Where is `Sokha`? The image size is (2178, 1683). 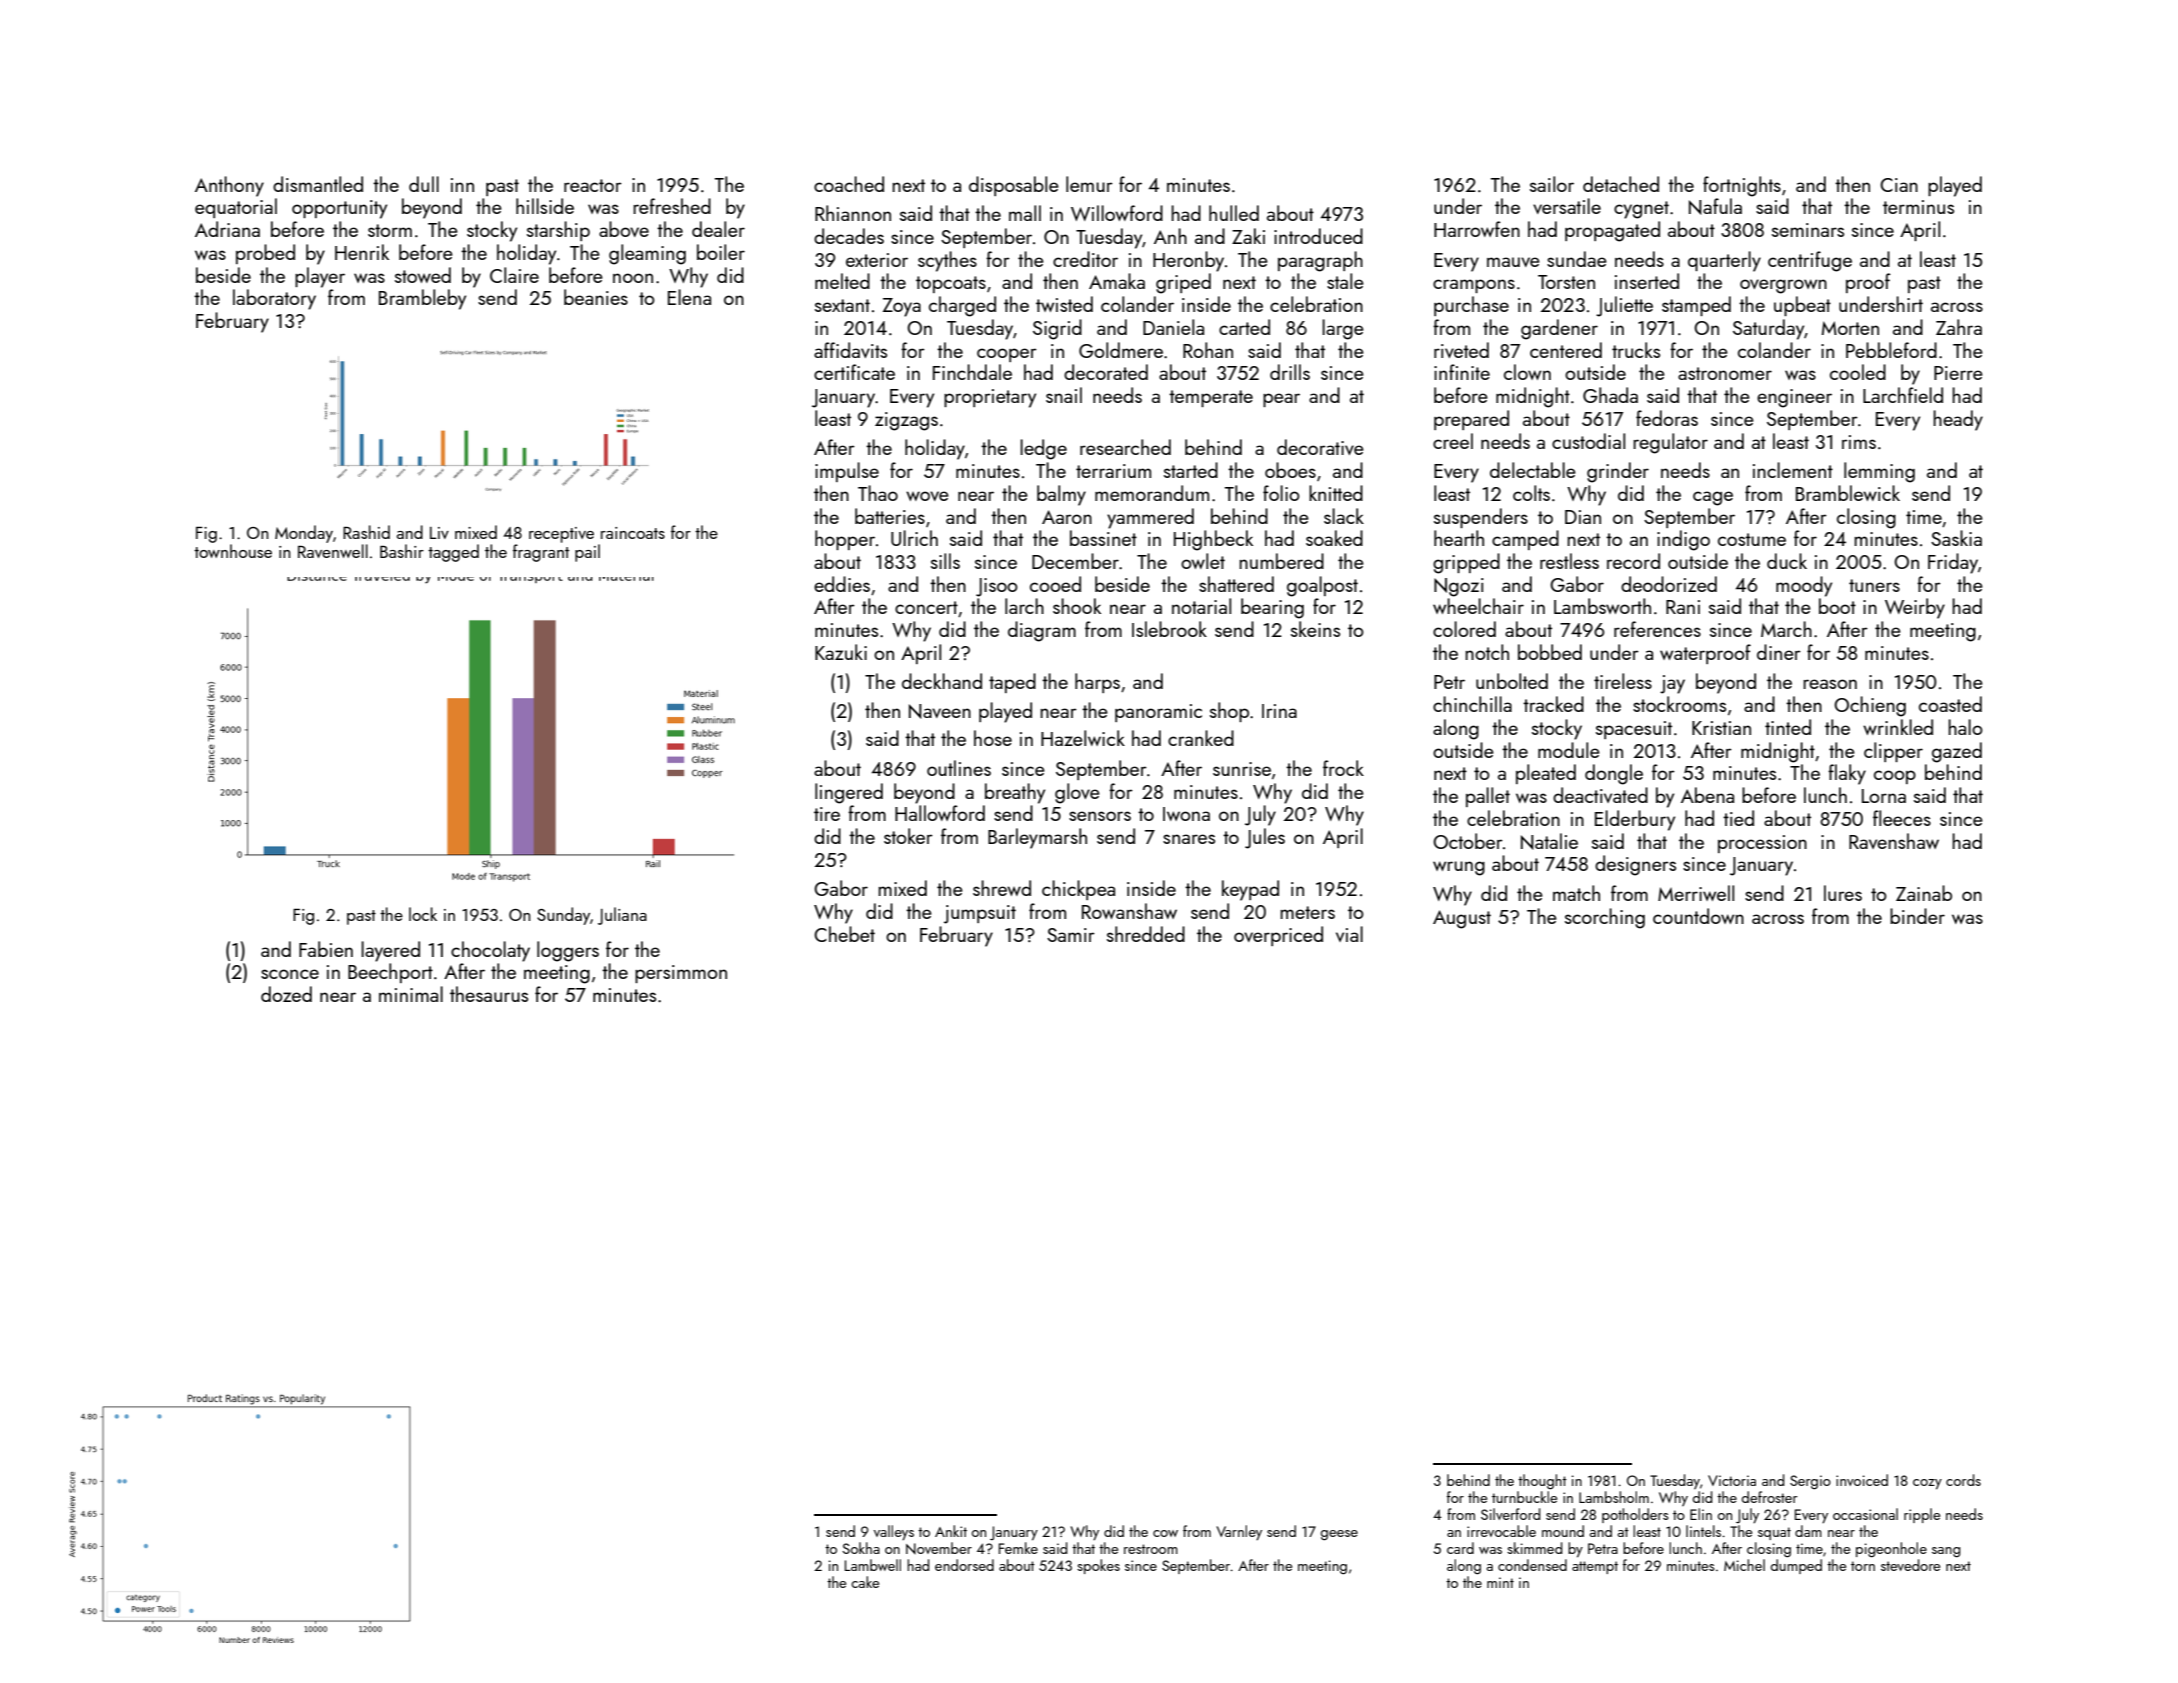 Sokha is located at coordinates (861, 1548).
